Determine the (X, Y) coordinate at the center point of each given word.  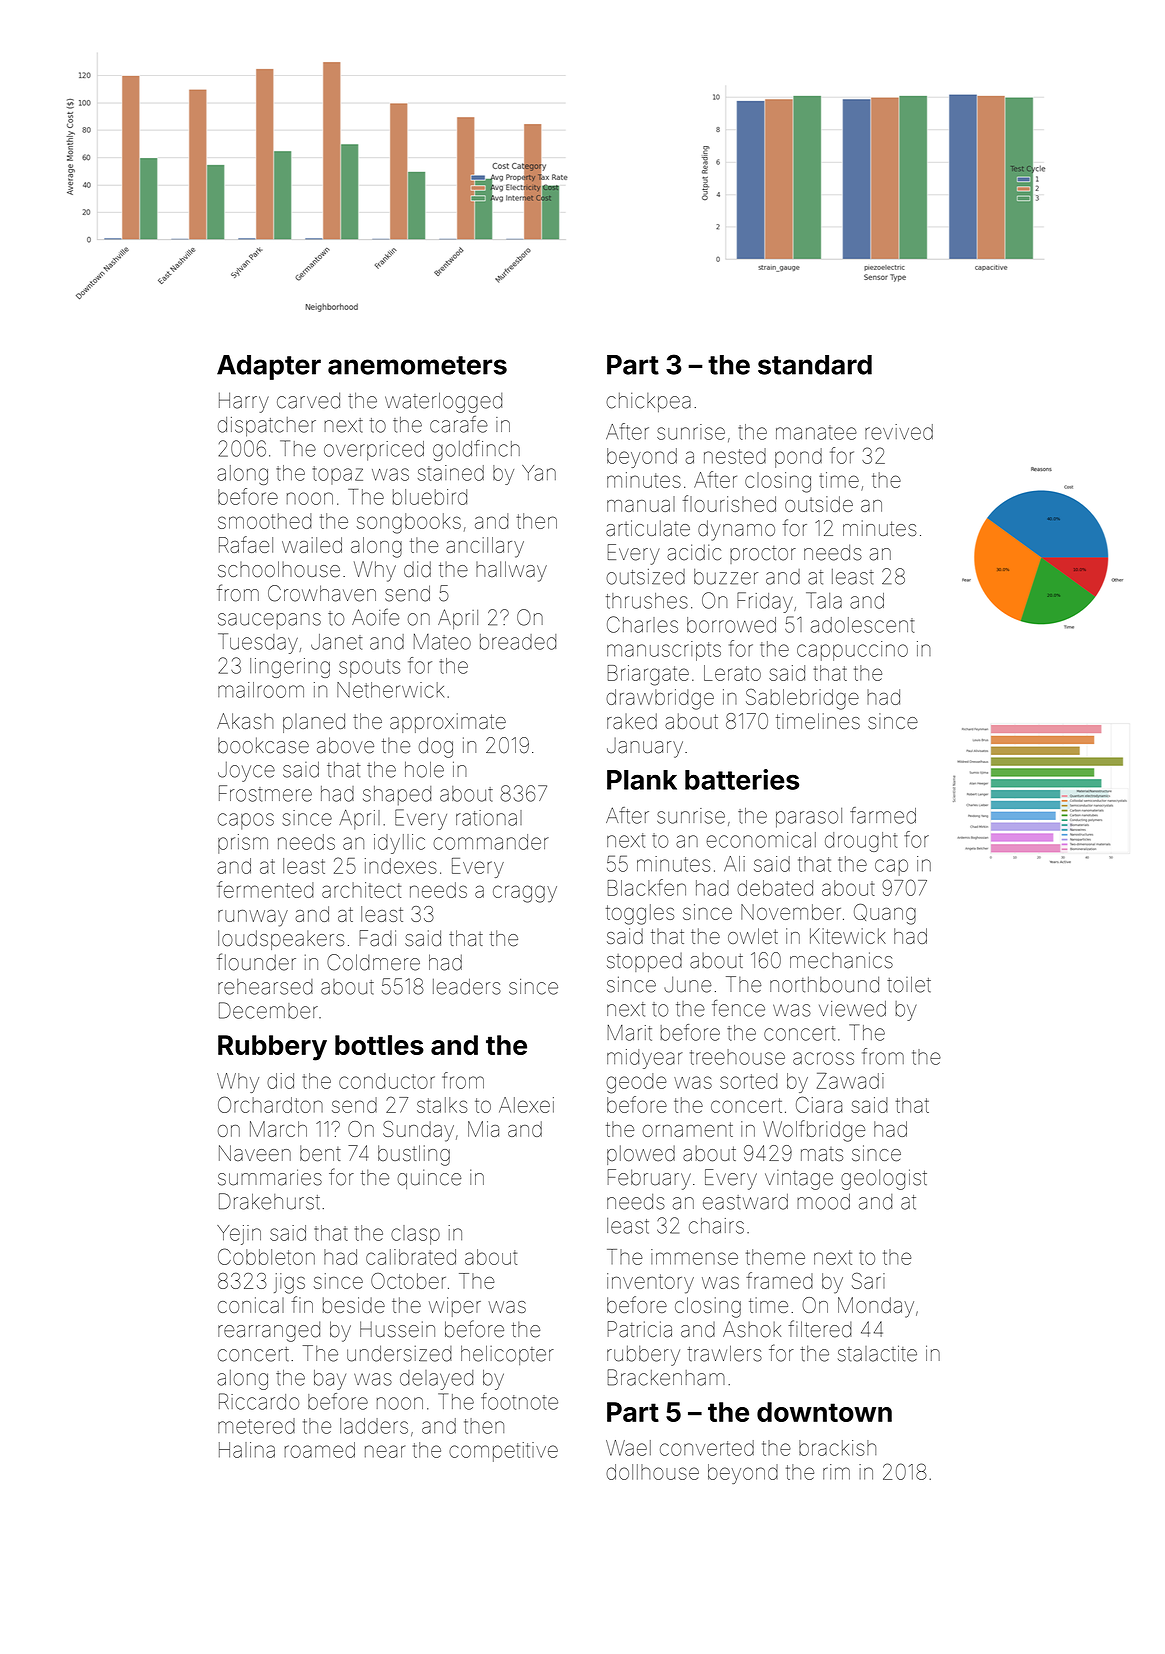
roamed (320, 1450)
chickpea (648, 402)
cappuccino (852, 651)
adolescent (862, 625)
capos (246, 821)
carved (308, 401)
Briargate (648, 675)
